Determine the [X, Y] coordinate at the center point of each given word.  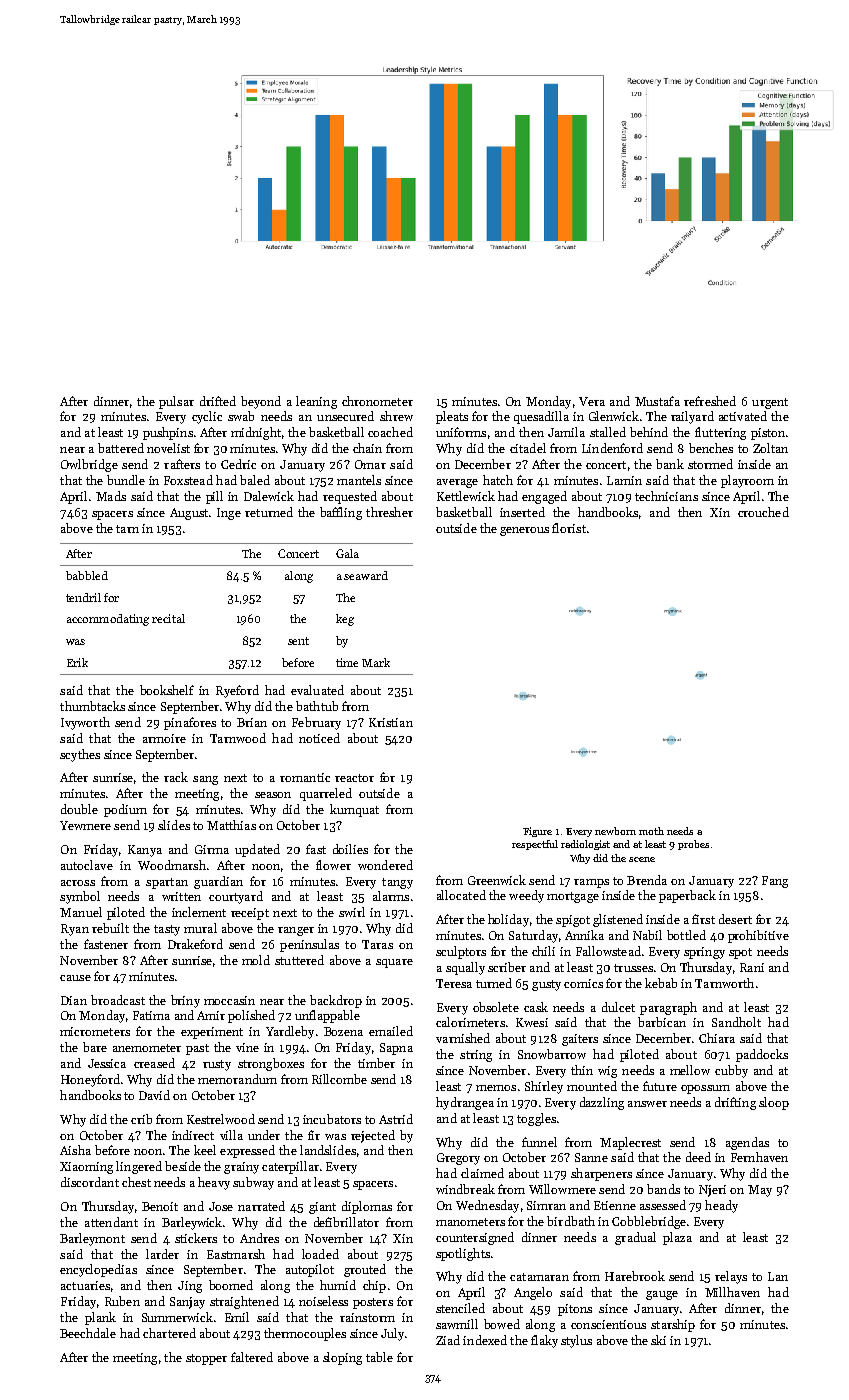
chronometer [377, 401]
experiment [212, 1033]
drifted [218, 401]
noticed [319, 738]
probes [693, 845]
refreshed [710, 401]
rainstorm [367, 1317]
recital [168, 618]
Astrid [396, 1119]
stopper [206, 1359]
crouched [763, 512]
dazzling [602, 1103]
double [79, 809]
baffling [341, 513]
